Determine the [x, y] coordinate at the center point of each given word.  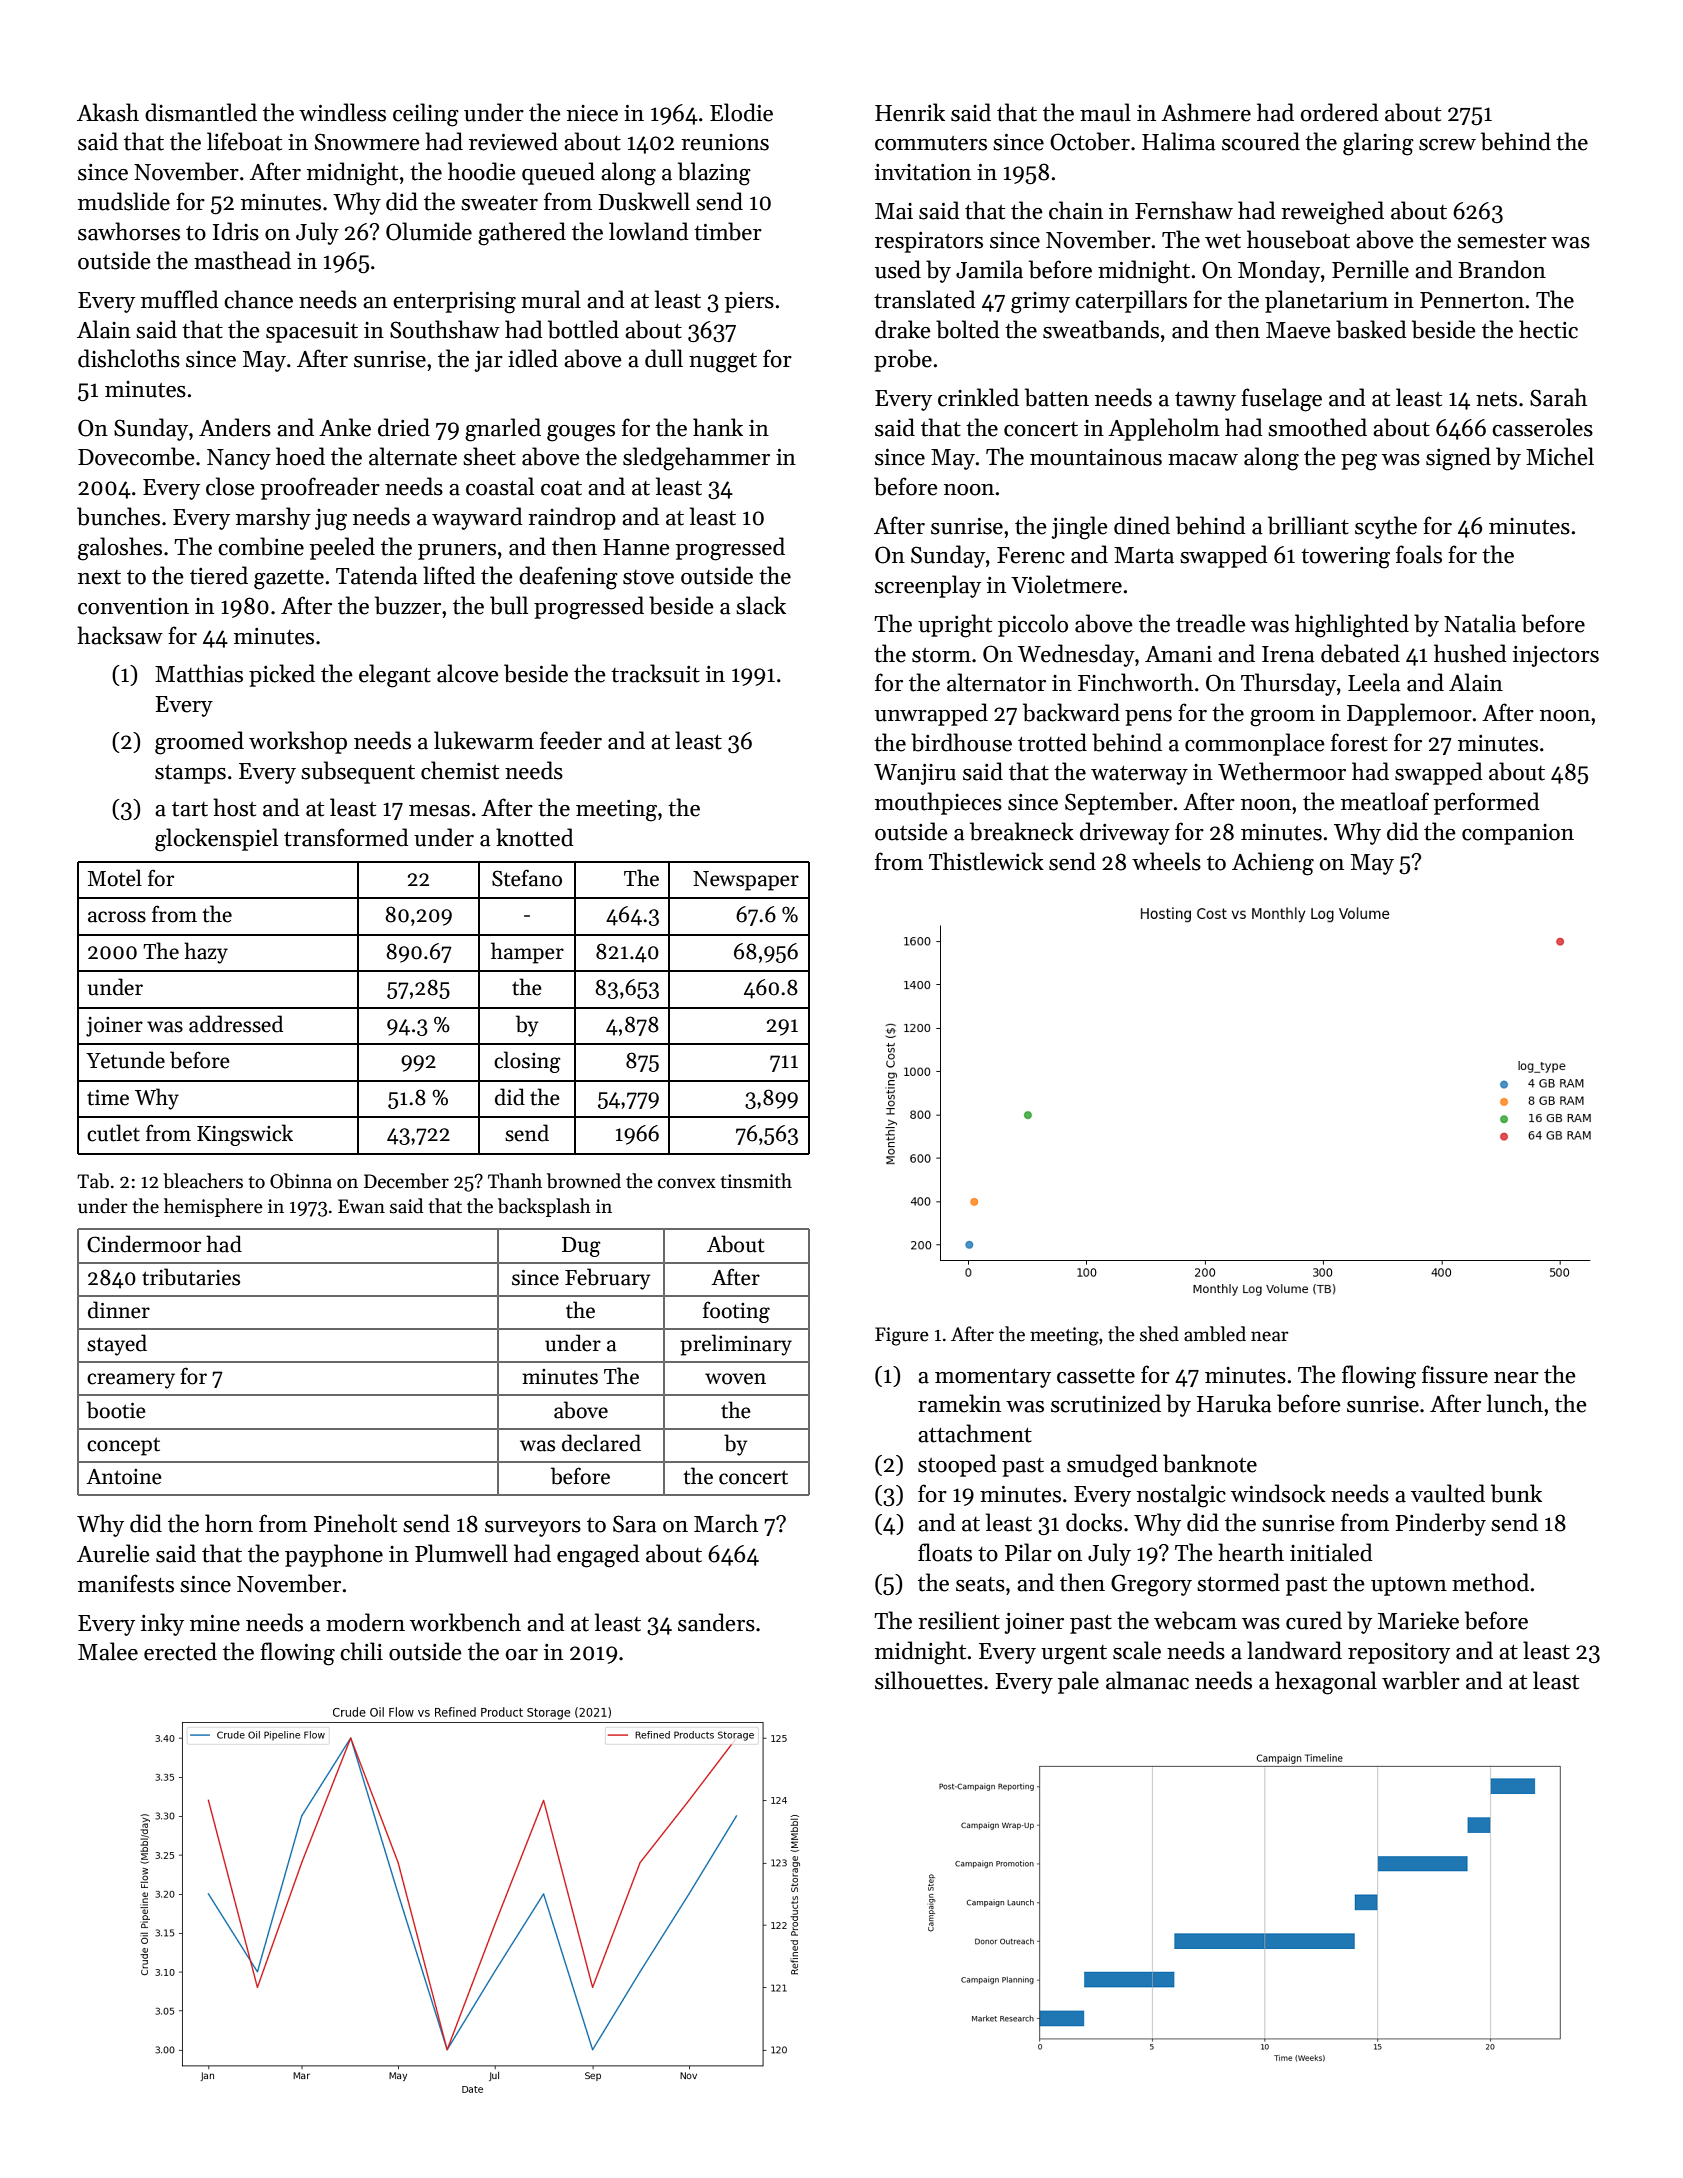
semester [1502, 241]
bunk [1516, 1493]
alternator [996, 682]
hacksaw [120, 635]
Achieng [1273, 864]
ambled [1215, 1334]
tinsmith [756, 1181]
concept [123, 1446]
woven [735, 1379]
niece [592, 113]
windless [342, 112]
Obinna [301, 1181]
